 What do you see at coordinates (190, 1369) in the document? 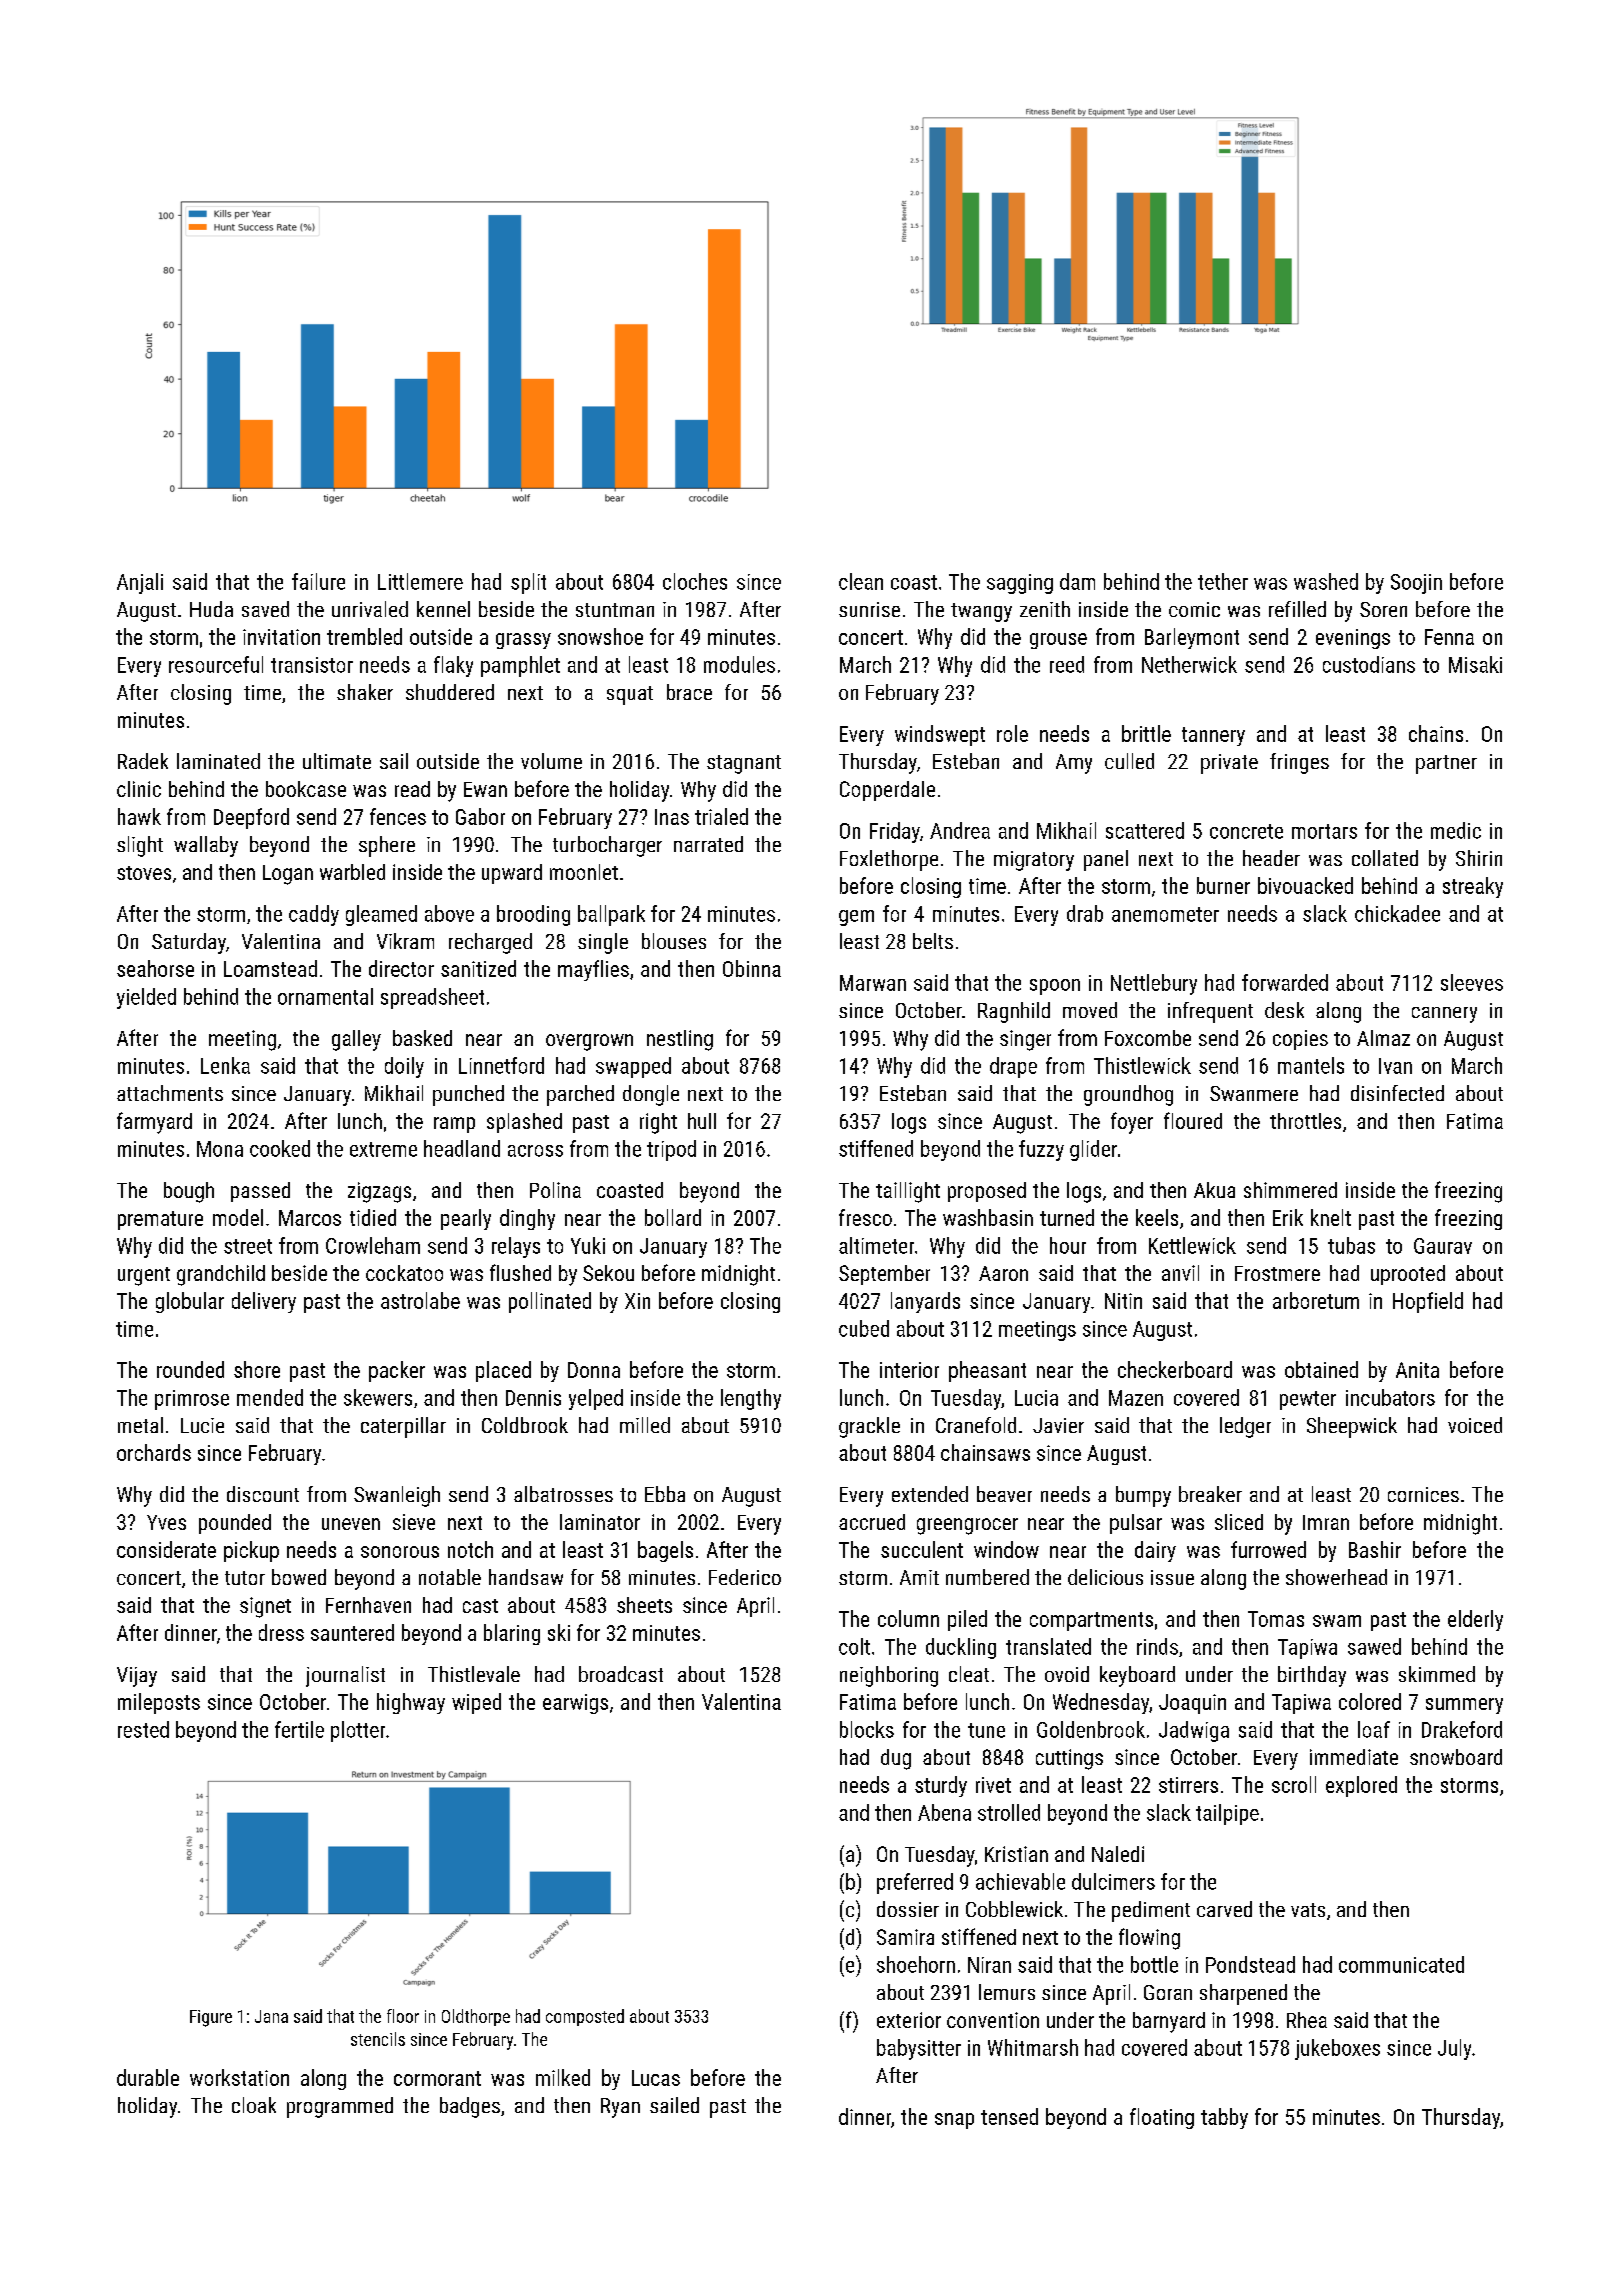
I see `rounded` at bounding box center [190, 1369].
